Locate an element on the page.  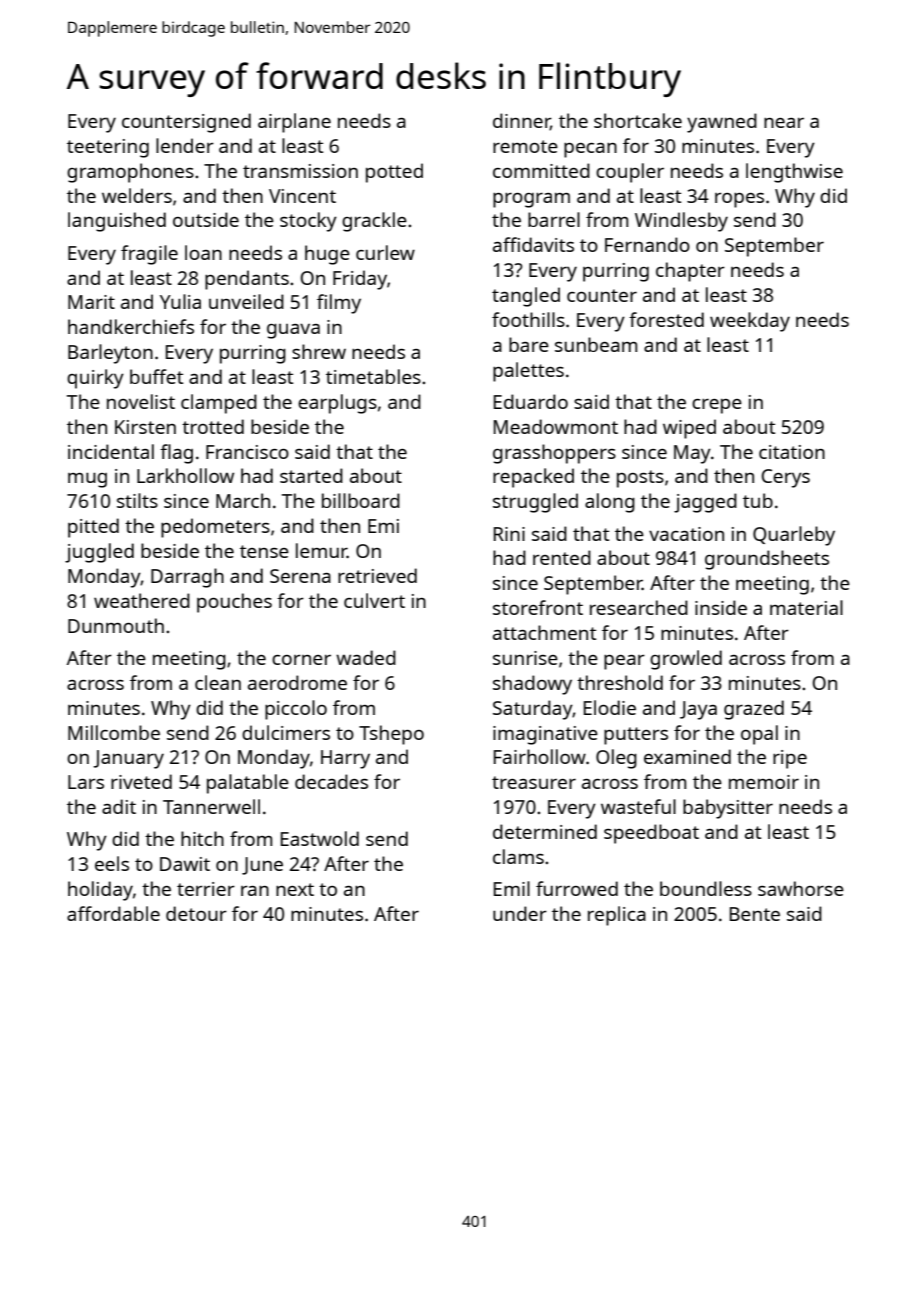
waded is located at coordinates (366, 657).
